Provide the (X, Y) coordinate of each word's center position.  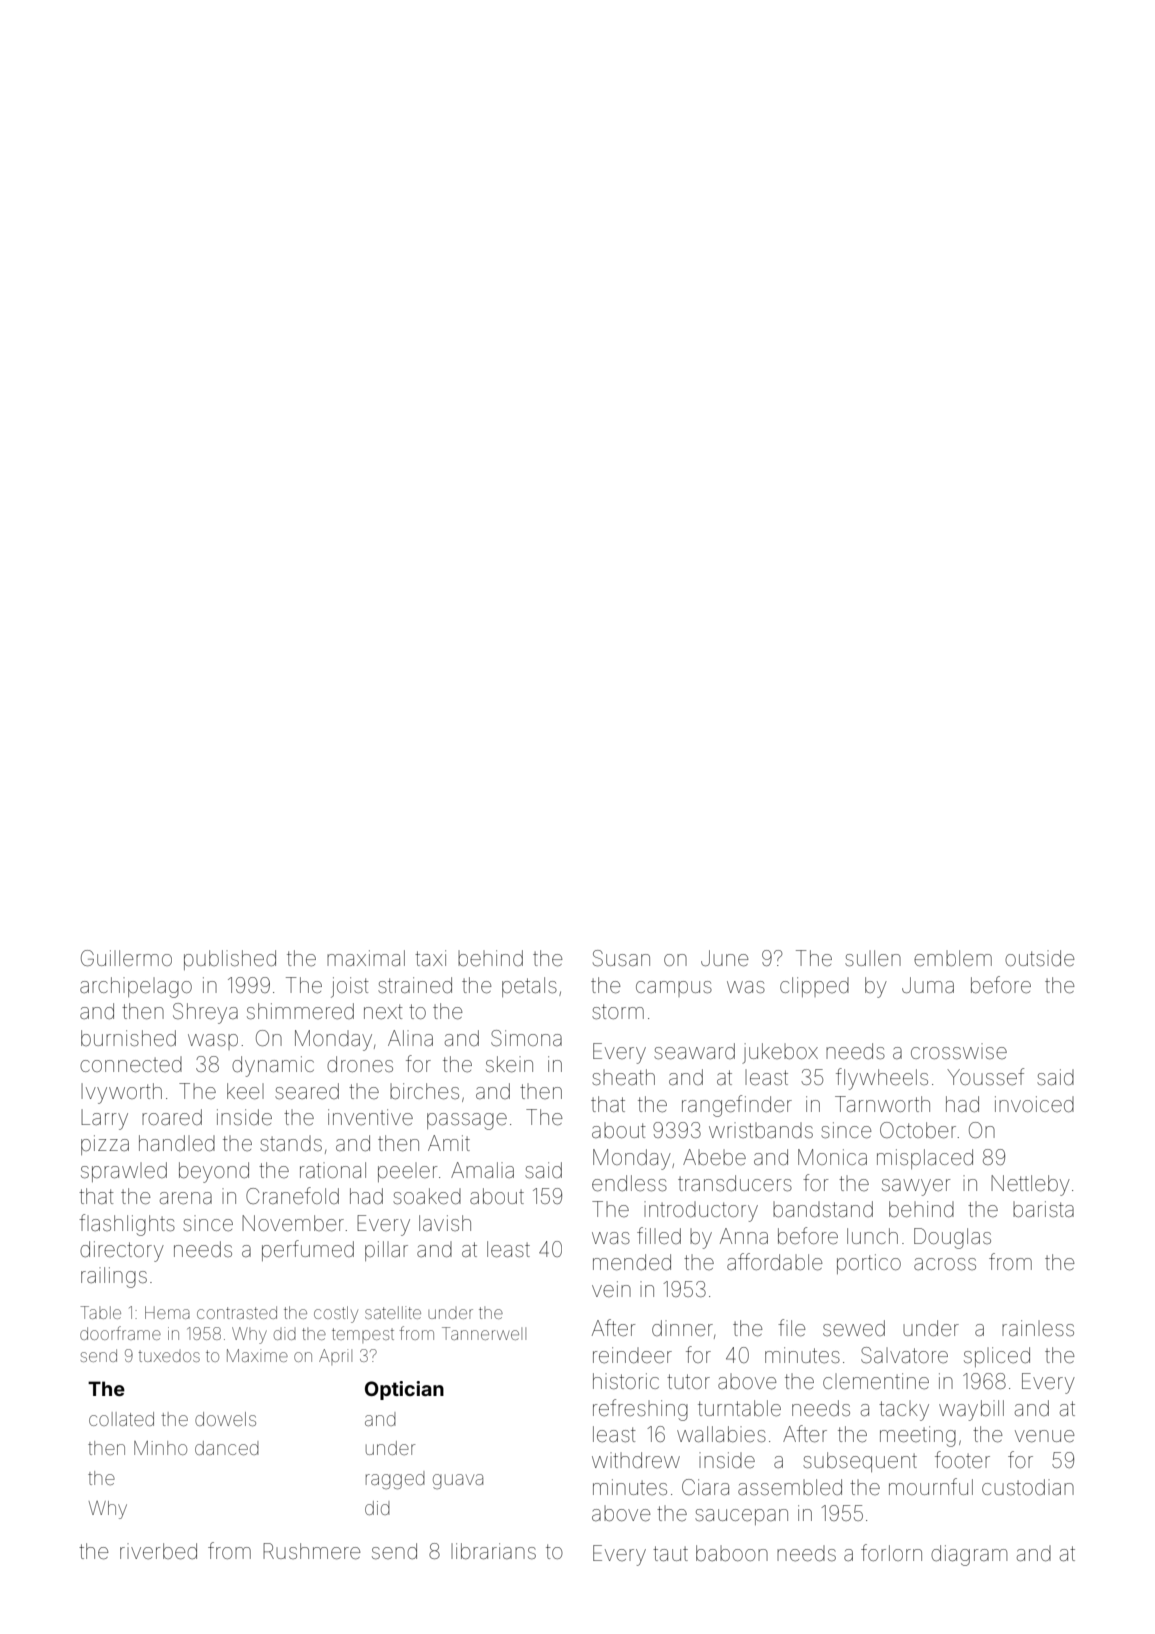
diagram (969, 1555)
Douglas (952, 1238)
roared (172, 1117)
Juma (928, 985)
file (792, 1328)
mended (632, 1262)
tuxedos (169, 1357)
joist (350, 987)
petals (529, 987)
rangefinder (737, 1106)
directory (122, 1251)
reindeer (632, 1355)
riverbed (158, 1551)
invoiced (1034, 1104)
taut (670, 1553)
